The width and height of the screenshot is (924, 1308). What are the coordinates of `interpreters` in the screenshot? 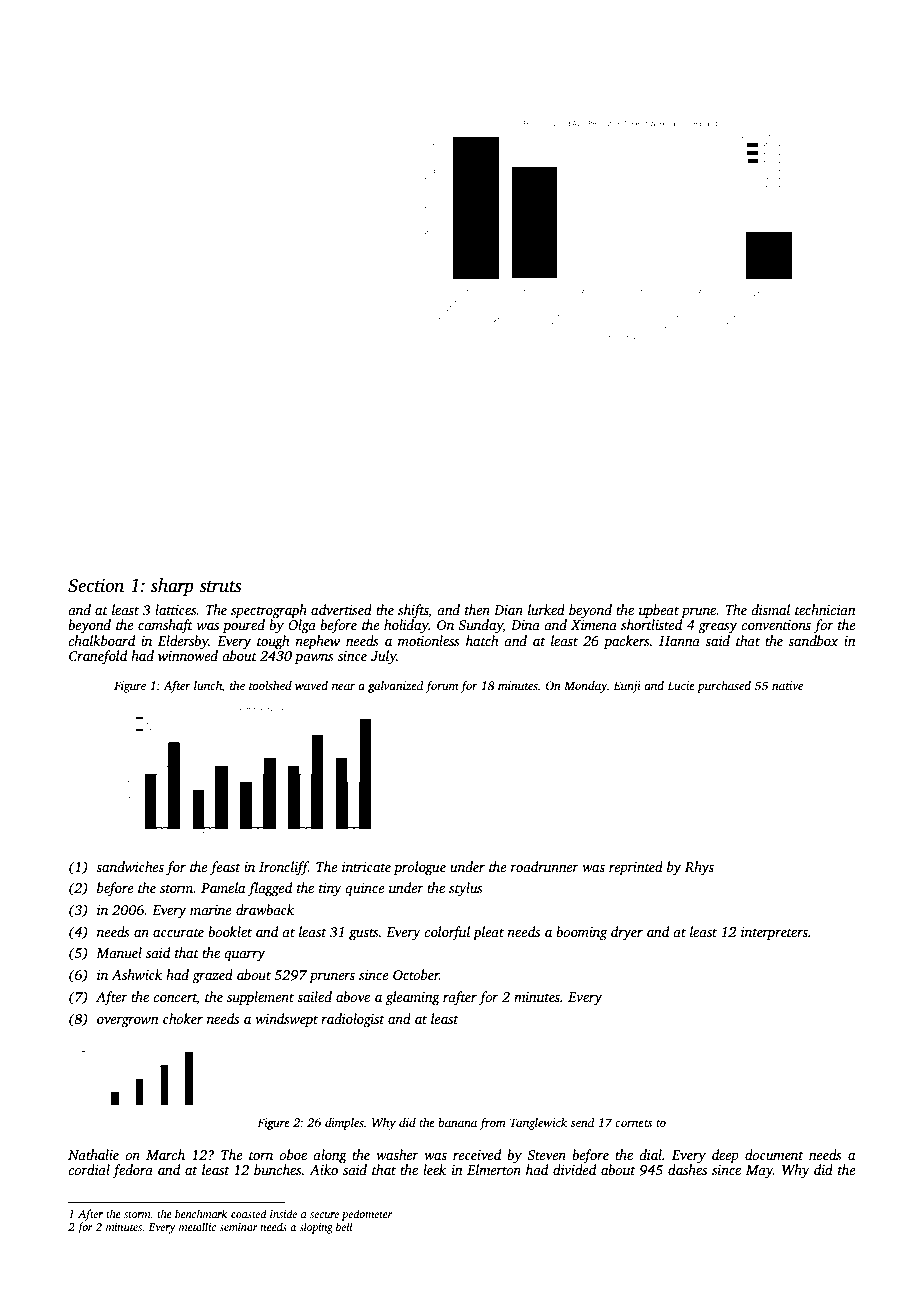 It's located at (774, 933).
